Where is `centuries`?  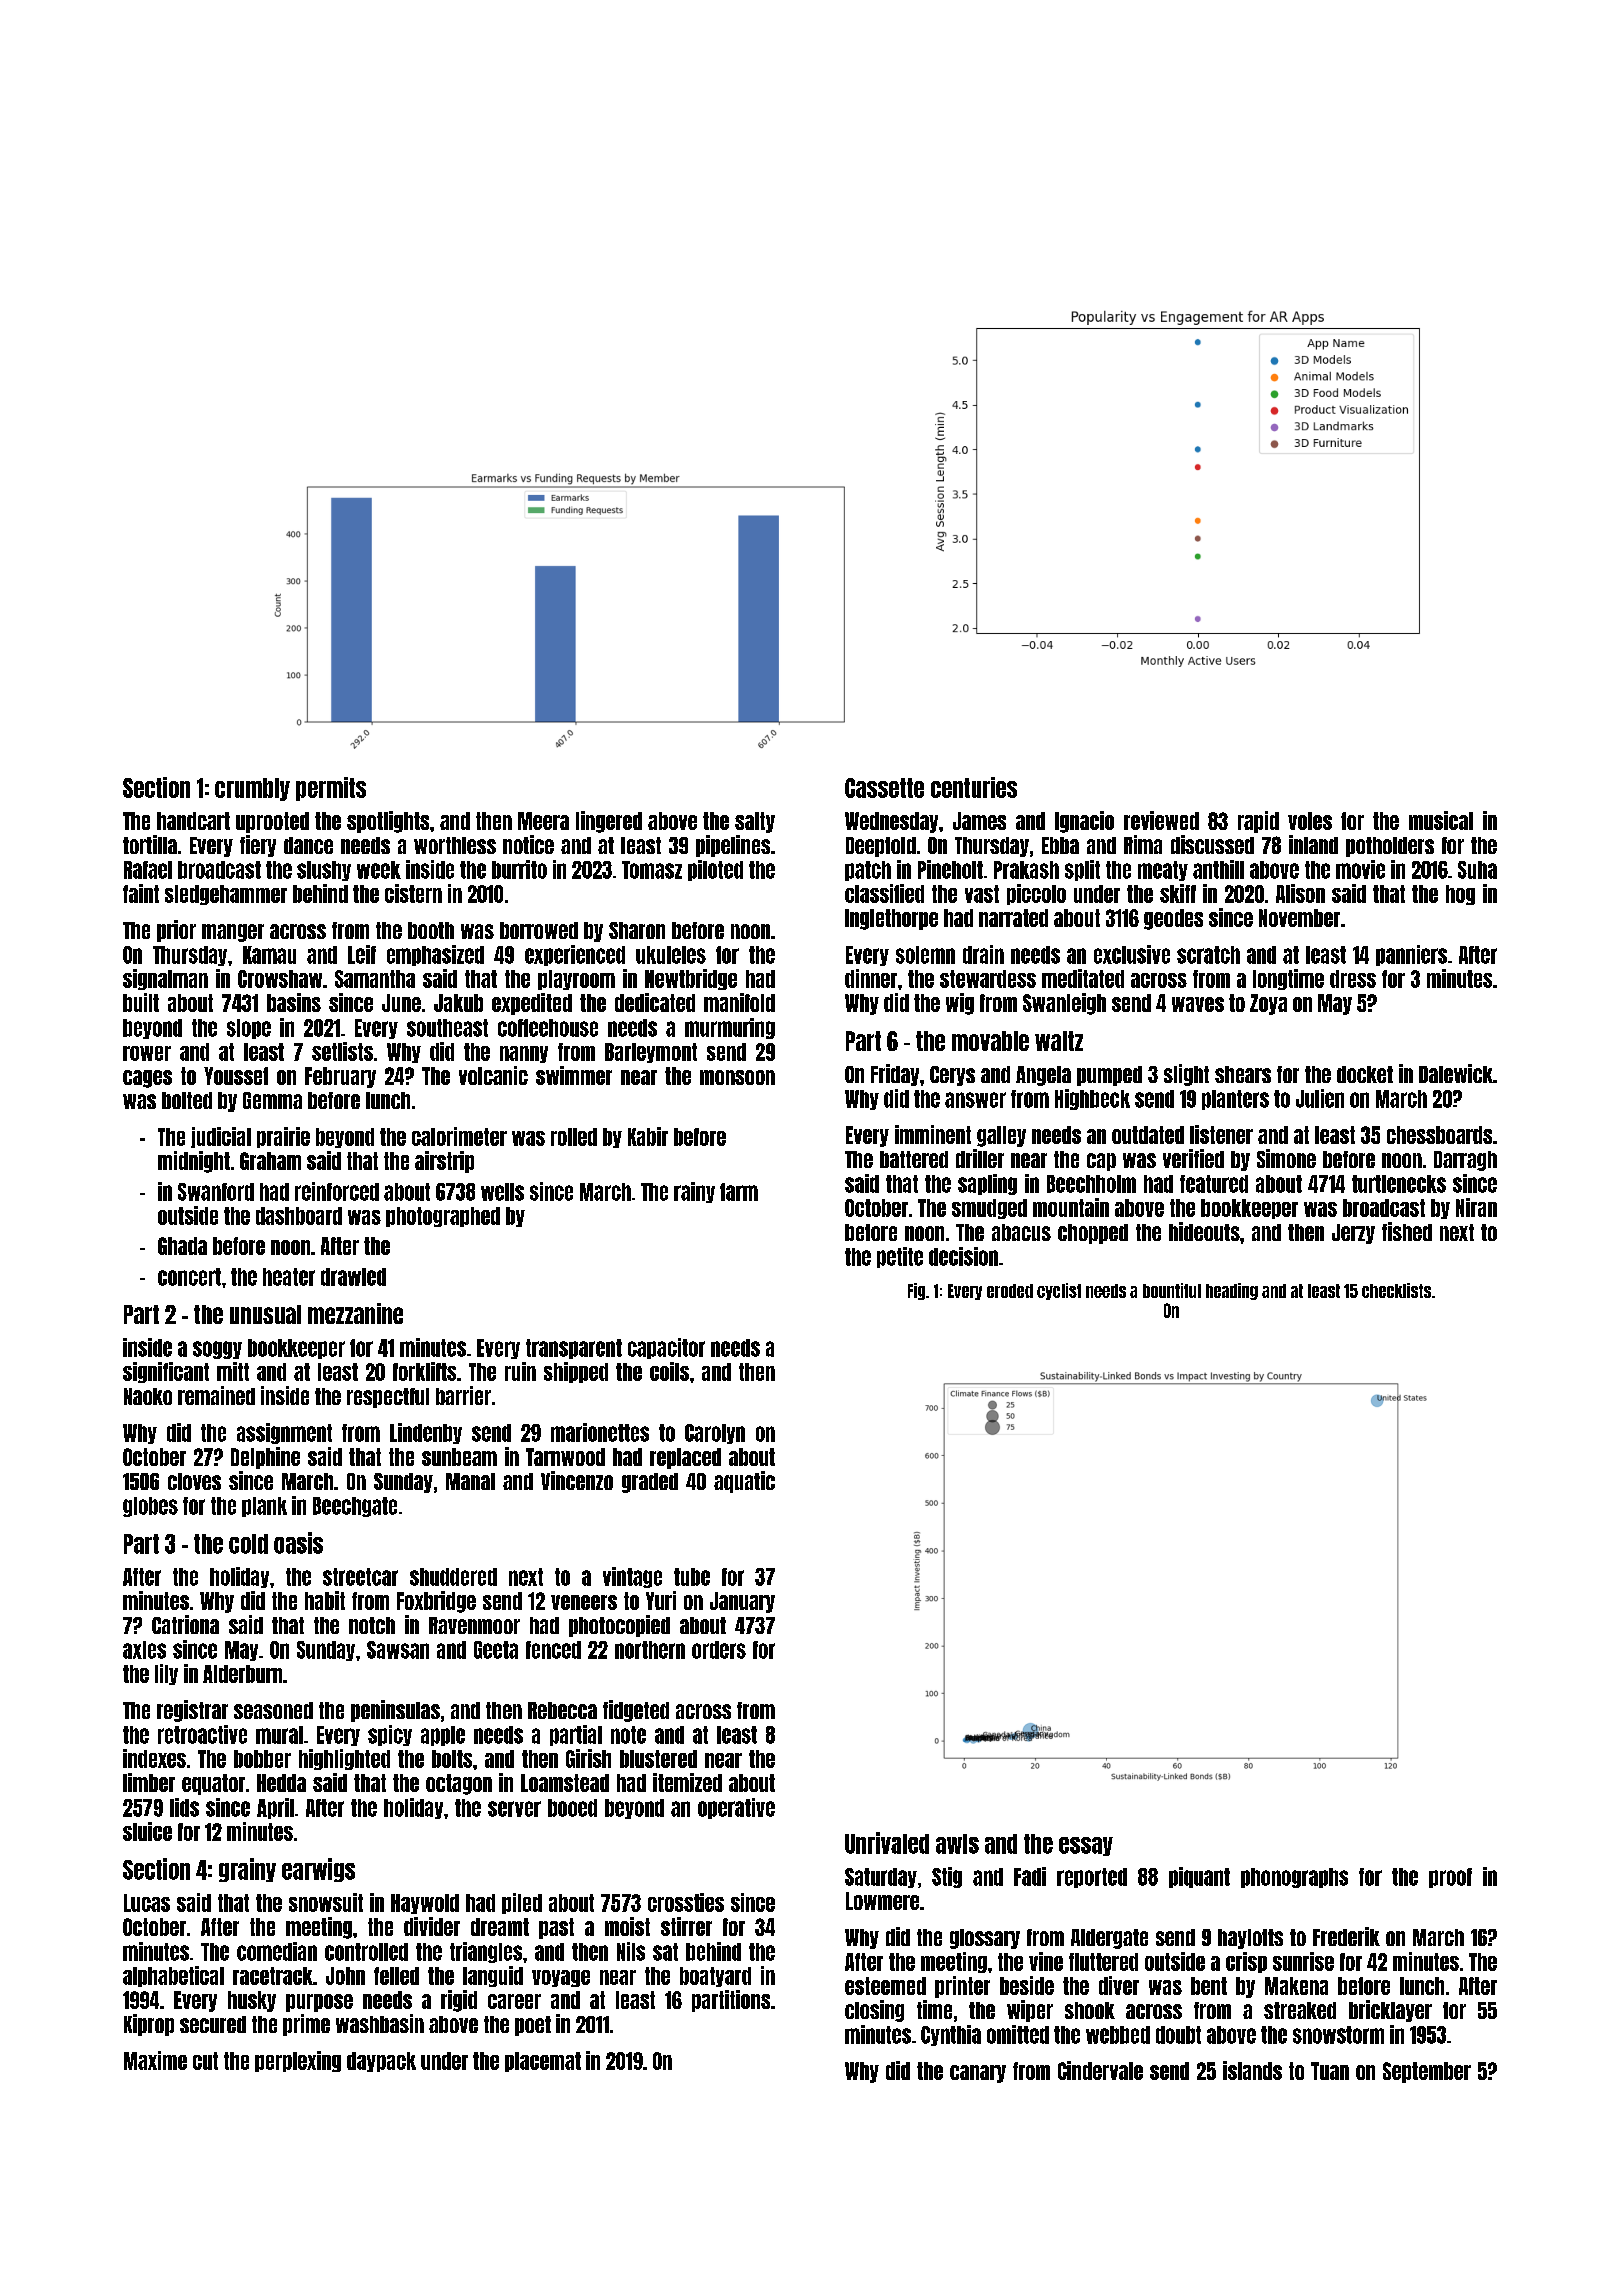
centuries is located at coordinates (974, 787).
